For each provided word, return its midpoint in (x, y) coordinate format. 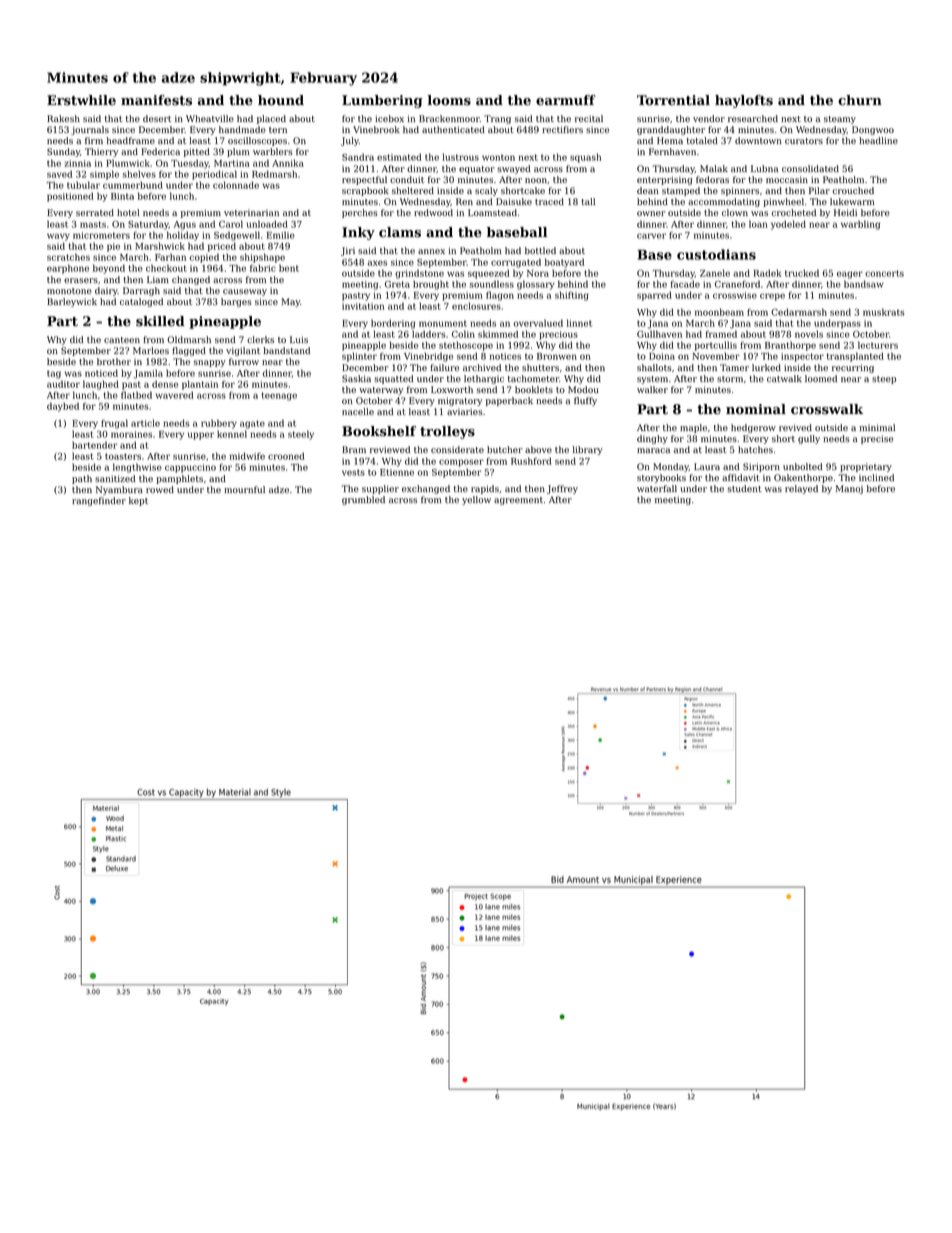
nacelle (358, 411)
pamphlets (179, 479)
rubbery (219, 424)
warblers (273, 151)
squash (585, 158)
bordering (393, 324)
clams (400, 232)
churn (860, 100)
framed (721, 334)
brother (114, 361)
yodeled (788, 225)
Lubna (764, 168)
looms (449, 100)
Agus (185, 225)
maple (693, 428)
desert (157, 118)
